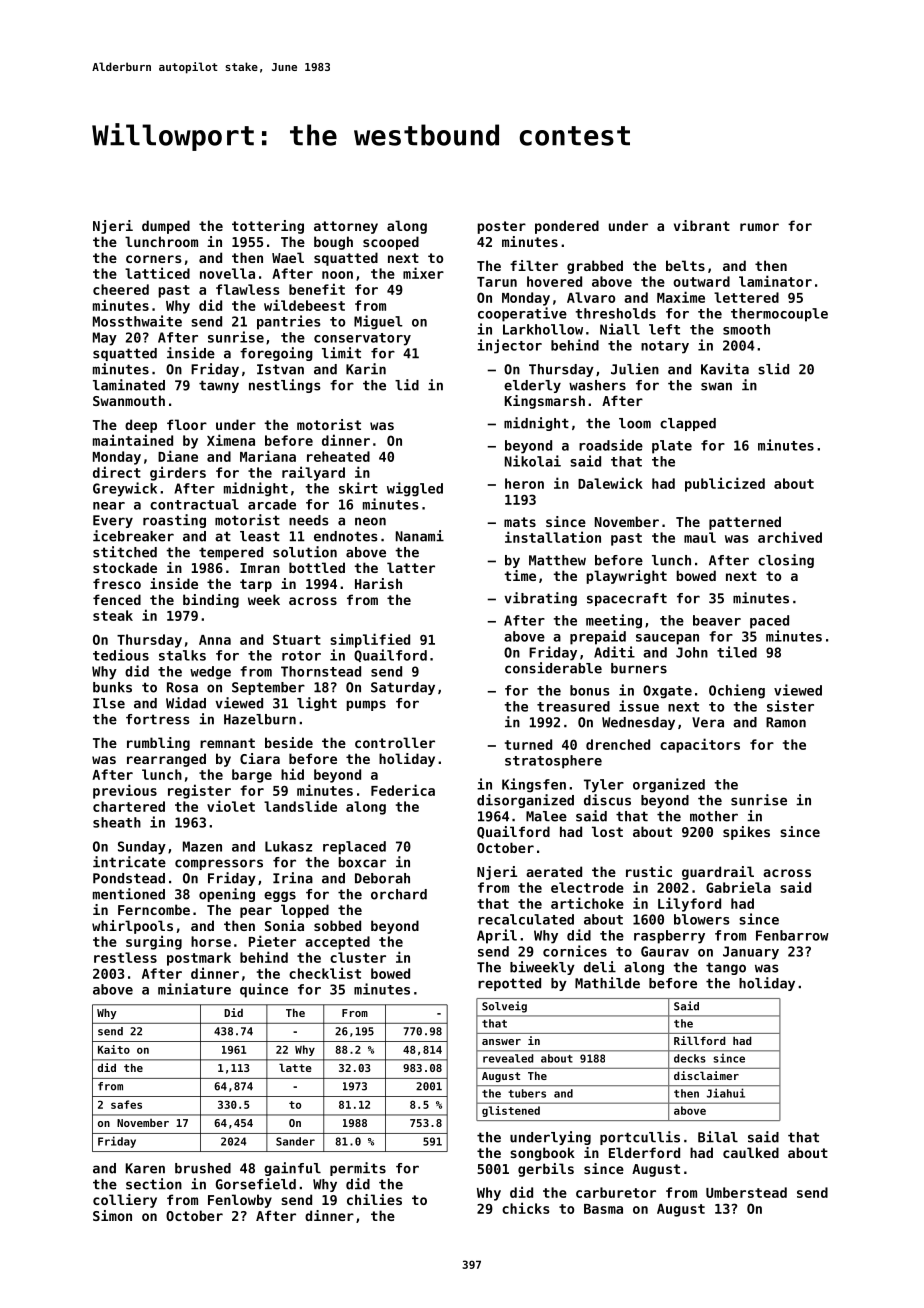 The image size is (924, 1308). I want to click on Mossthwaite, so click(137, 321).
